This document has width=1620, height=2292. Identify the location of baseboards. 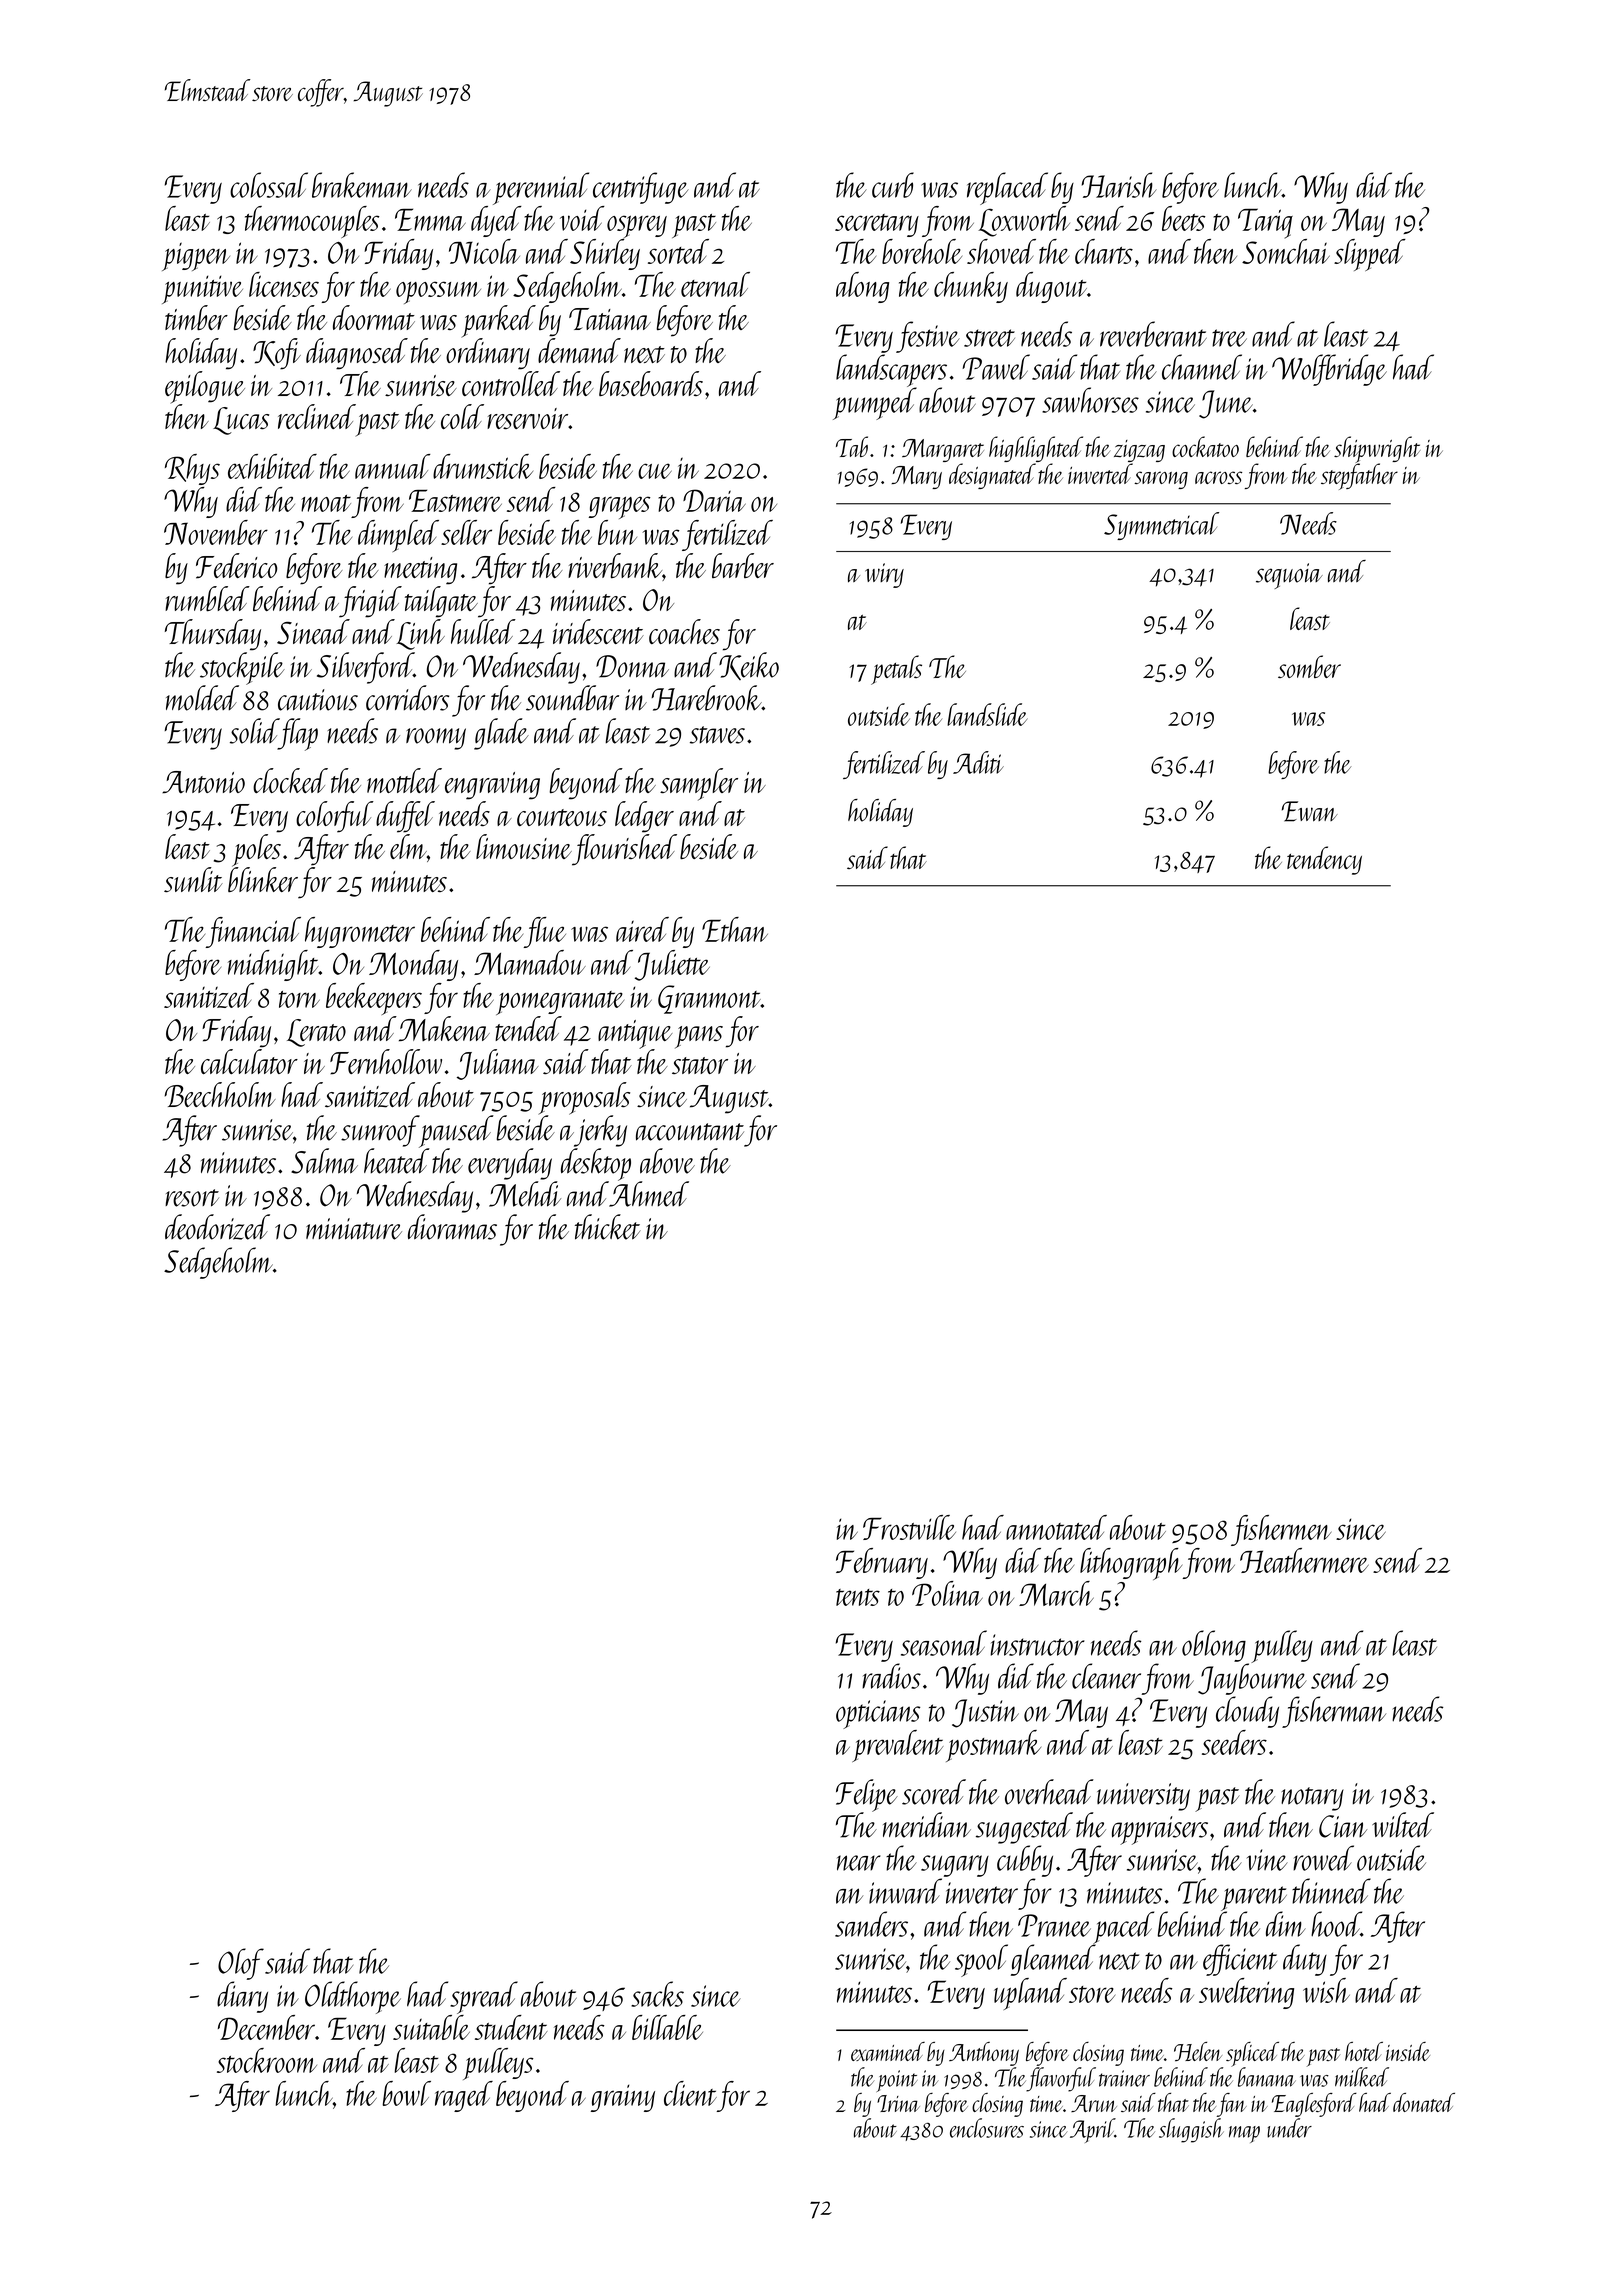
(651, 383).
